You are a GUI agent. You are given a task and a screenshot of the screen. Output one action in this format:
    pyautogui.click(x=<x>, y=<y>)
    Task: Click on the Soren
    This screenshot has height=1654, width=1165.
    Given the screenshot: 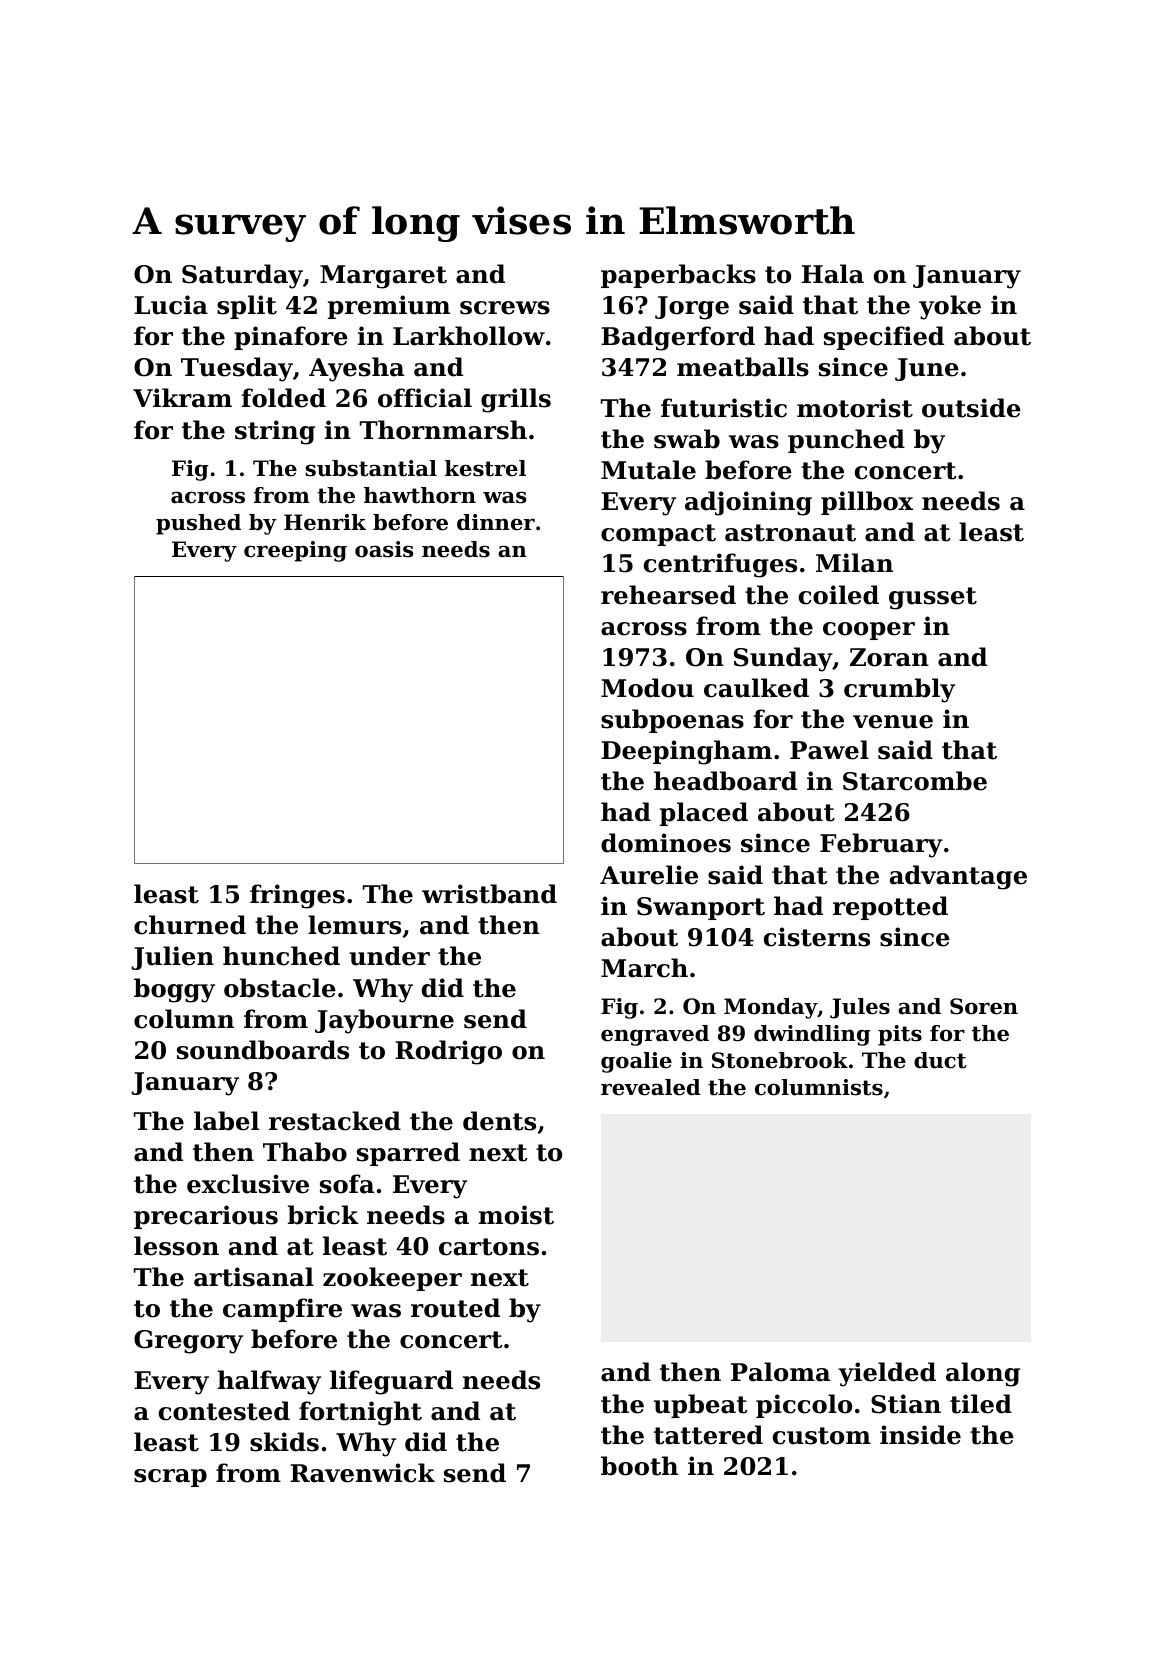 What is the action you would take?
    pyautogui.click(x=984, y=1006)
